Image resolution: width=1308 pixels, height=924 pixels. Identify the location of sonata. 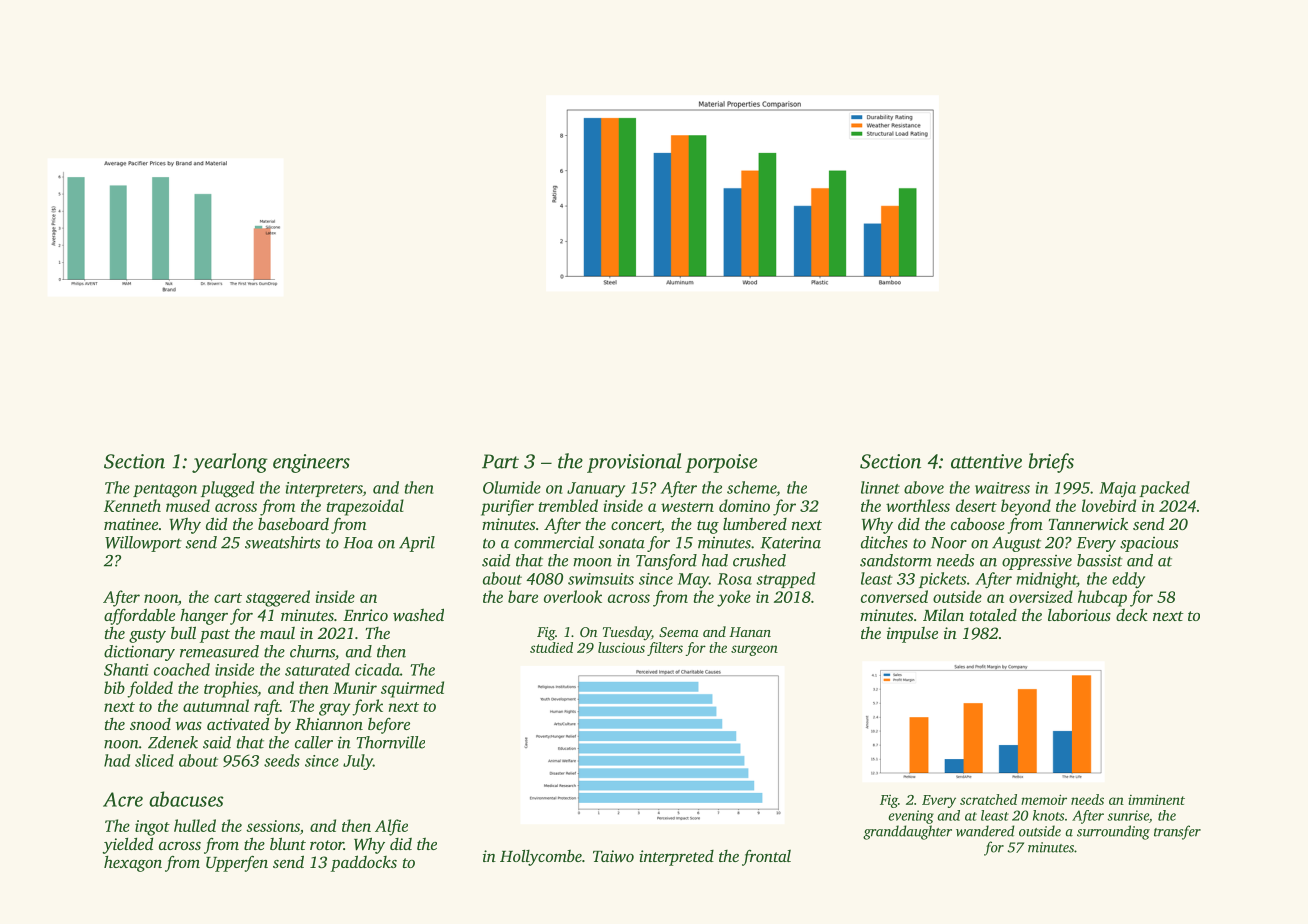
(622, 543).
